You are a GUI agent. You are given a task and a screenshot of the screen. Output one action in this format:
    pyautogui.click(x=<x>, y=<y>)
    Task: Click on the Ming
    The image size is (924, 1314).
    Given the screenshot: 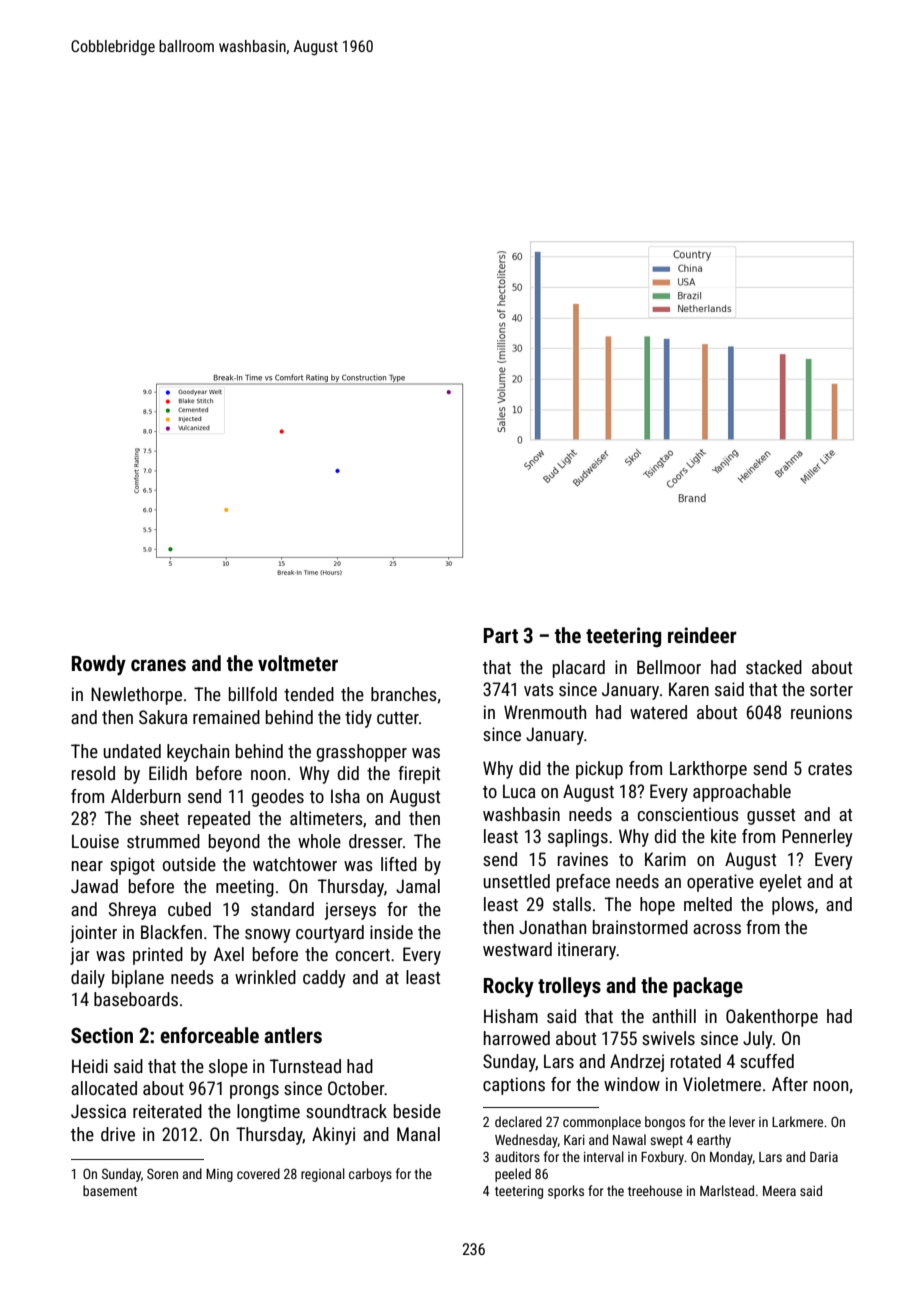 What is the action you would take?
    pyautogui.click(x=219, y=1175)
